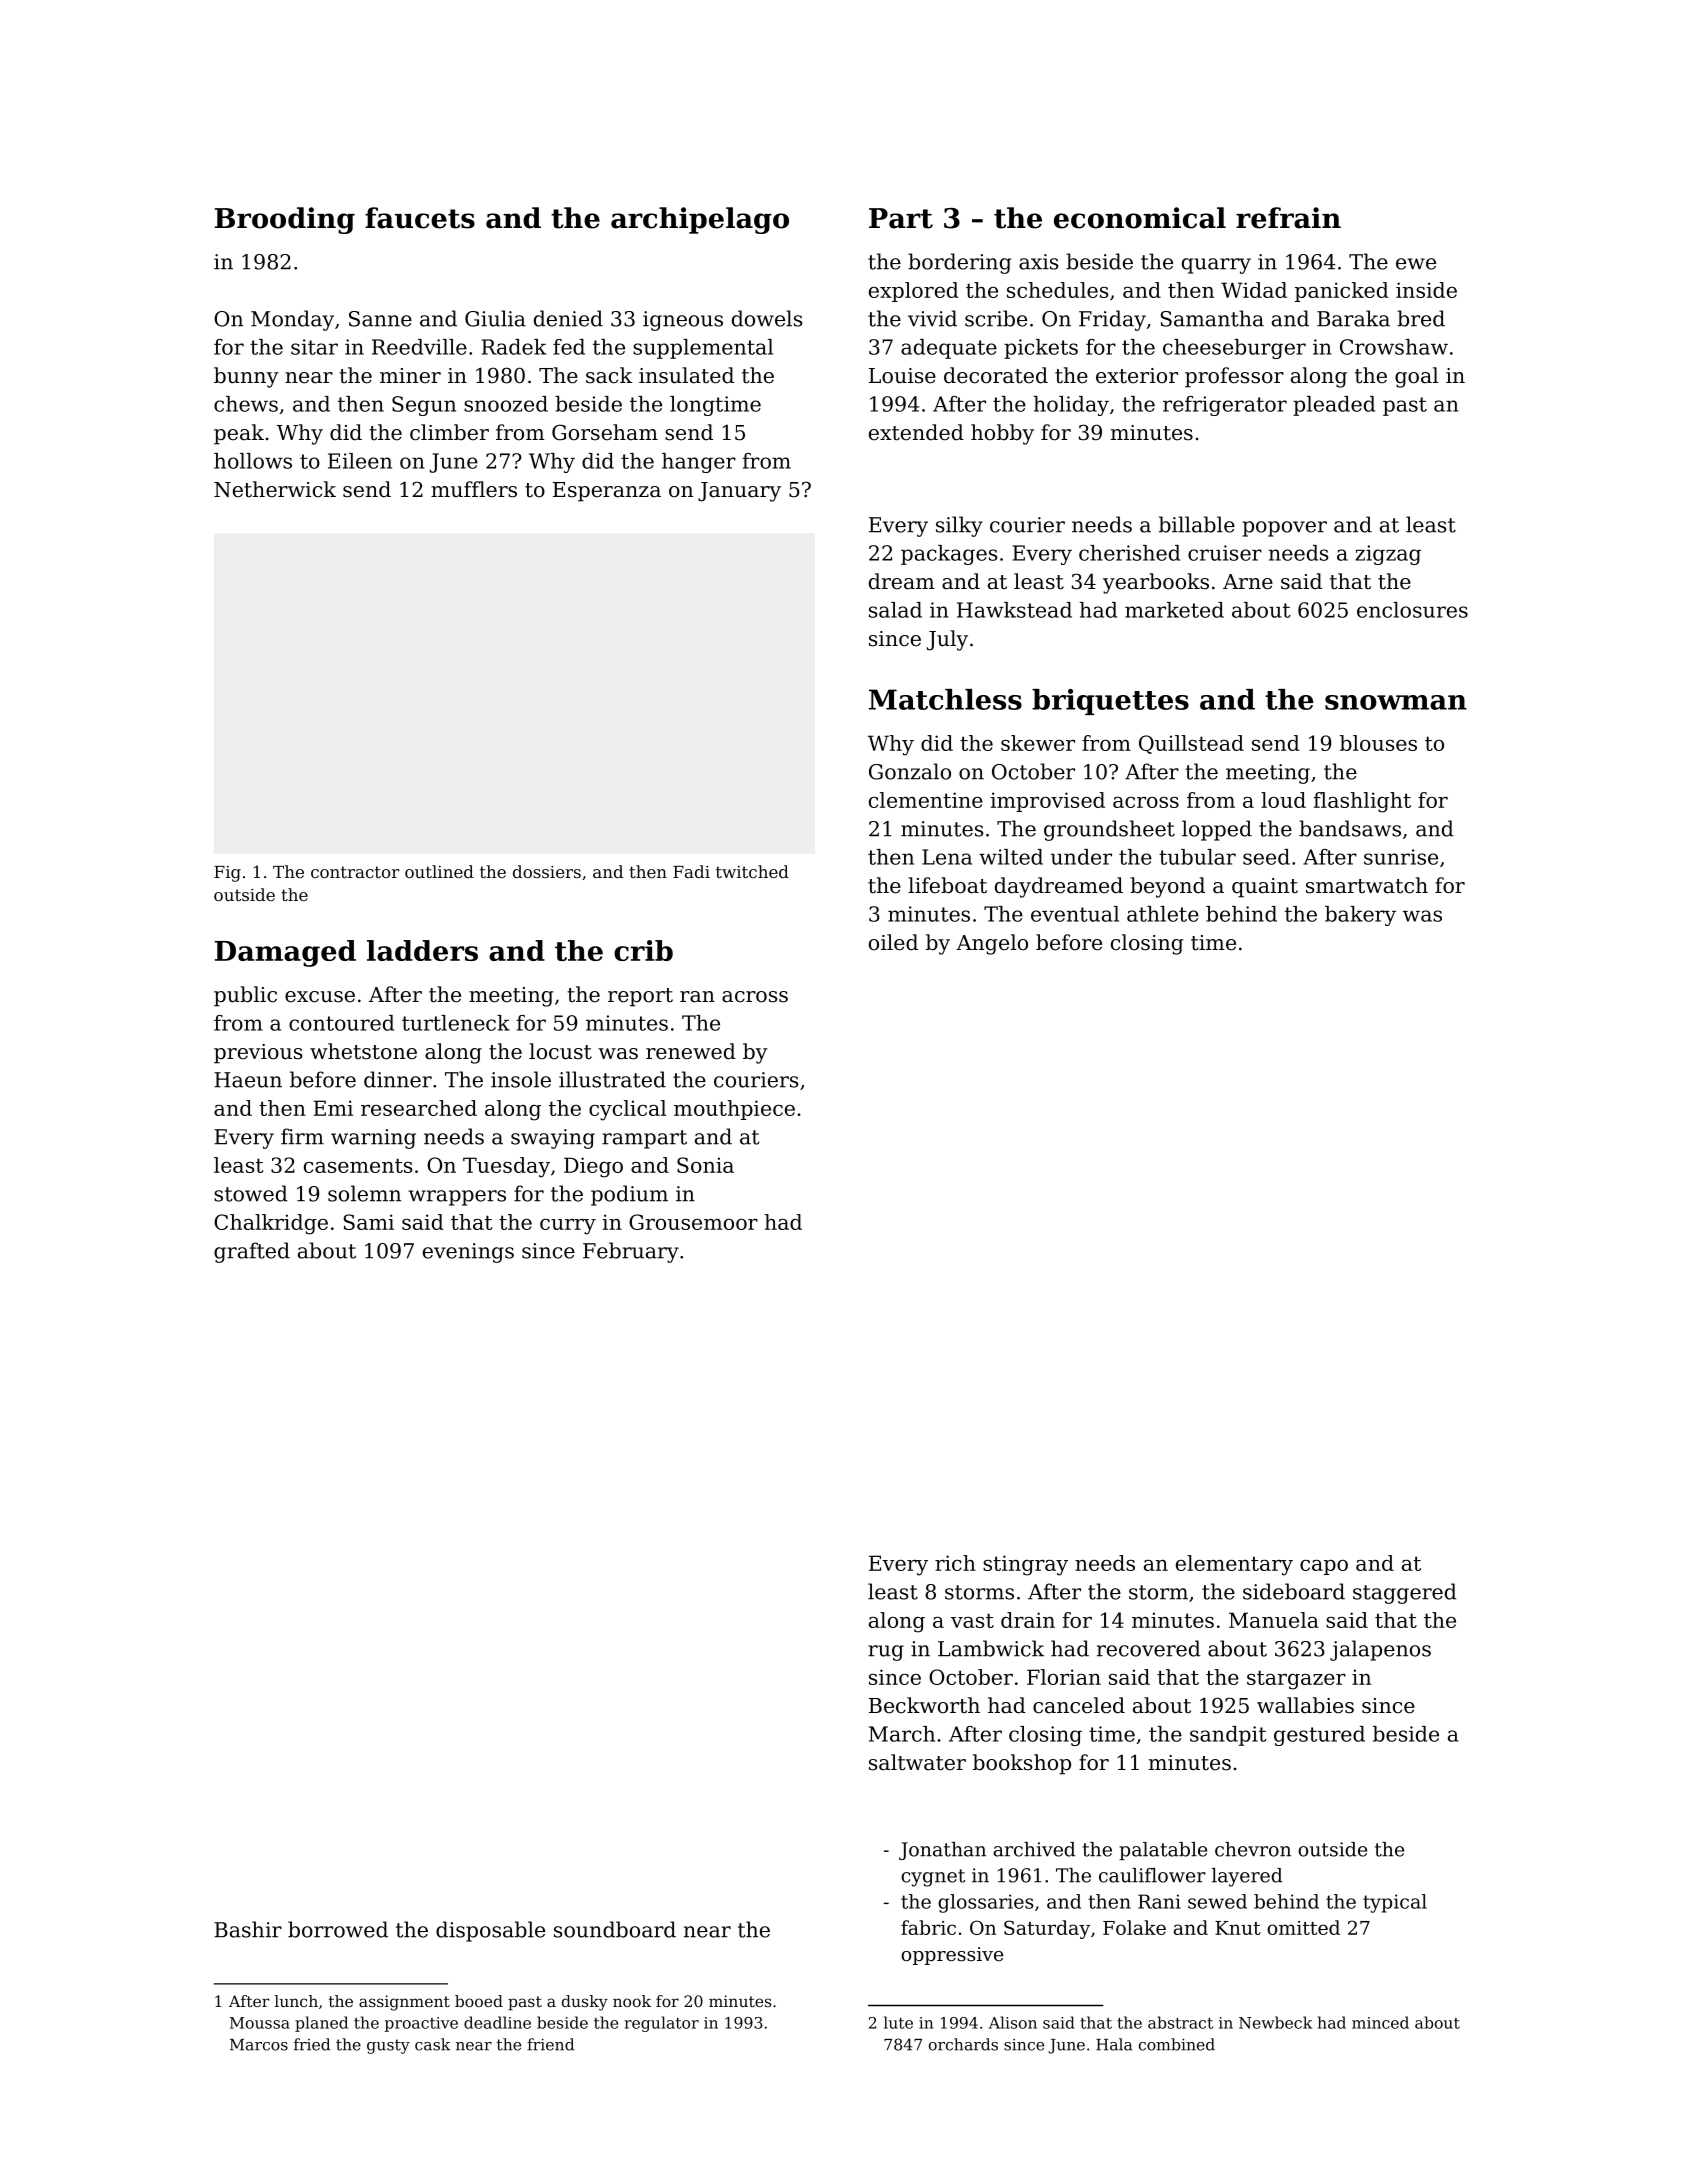 The image size is (1683, 2178). Describe the element at coordinates (959, 526) in the image. I see `silky` at that location.
